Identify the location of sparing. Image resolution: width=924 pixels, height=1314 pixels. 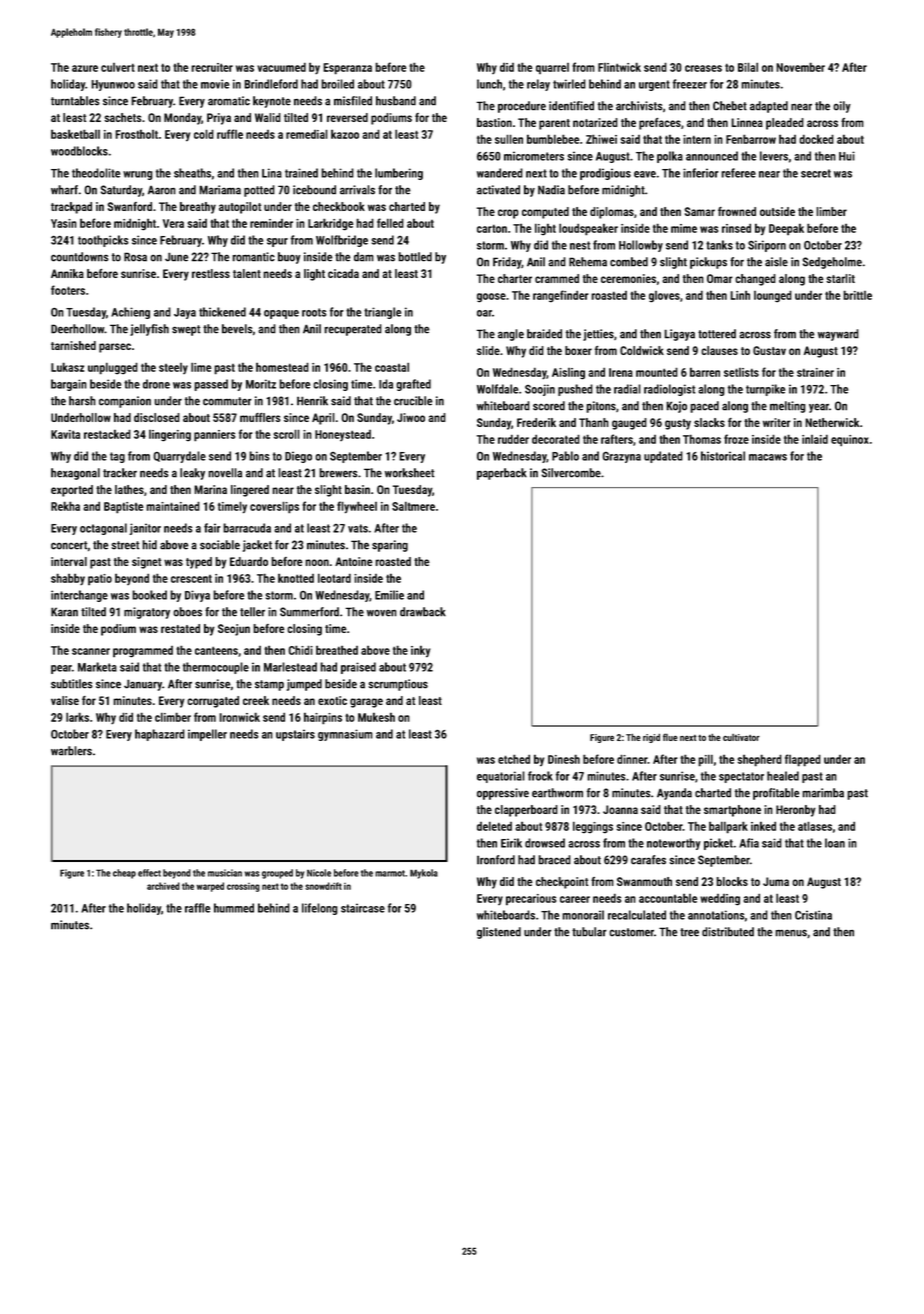
(390, 546).
